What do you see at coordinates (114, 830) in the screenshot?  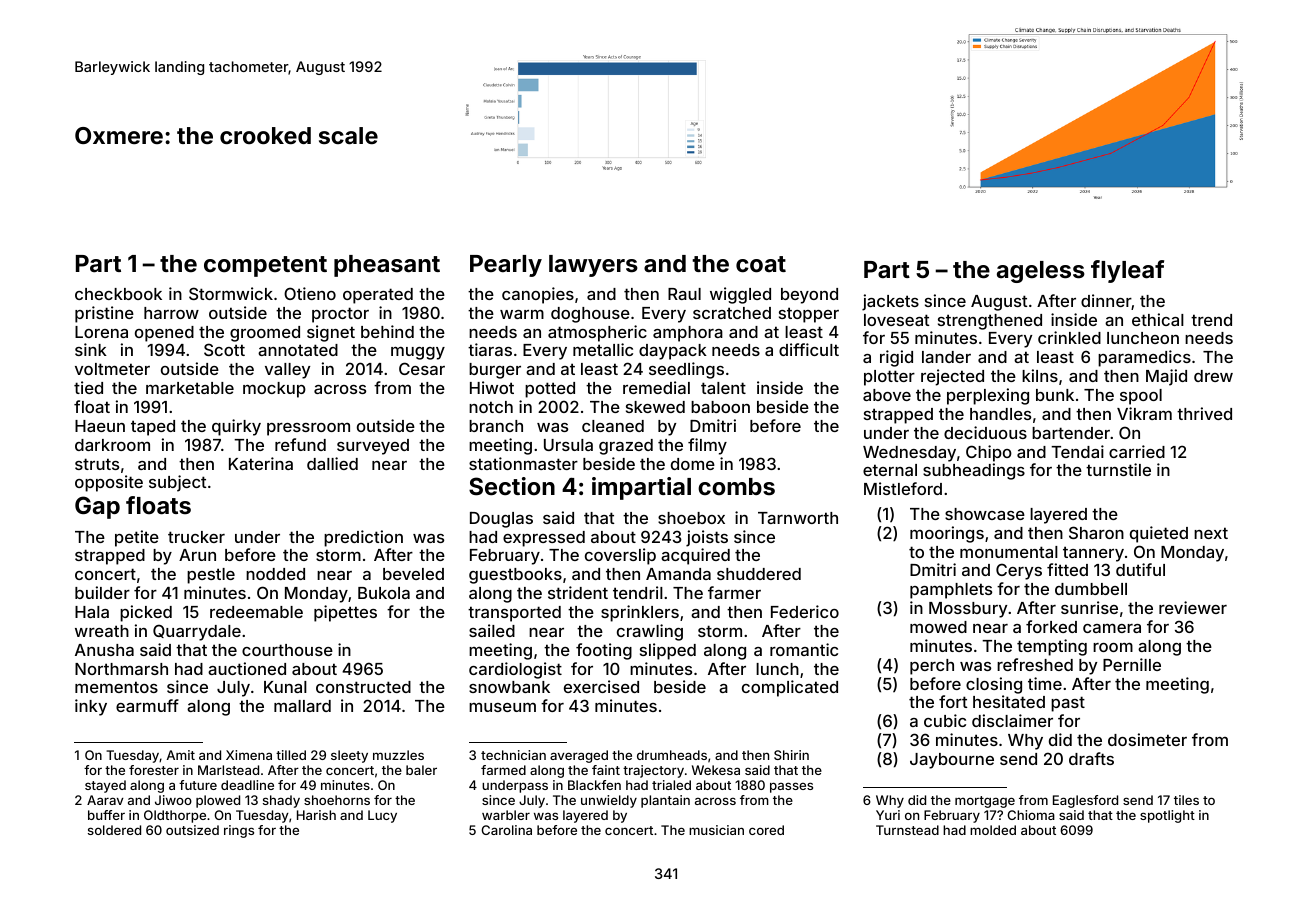 I see `soldered` at bounding box center [114, 830].
